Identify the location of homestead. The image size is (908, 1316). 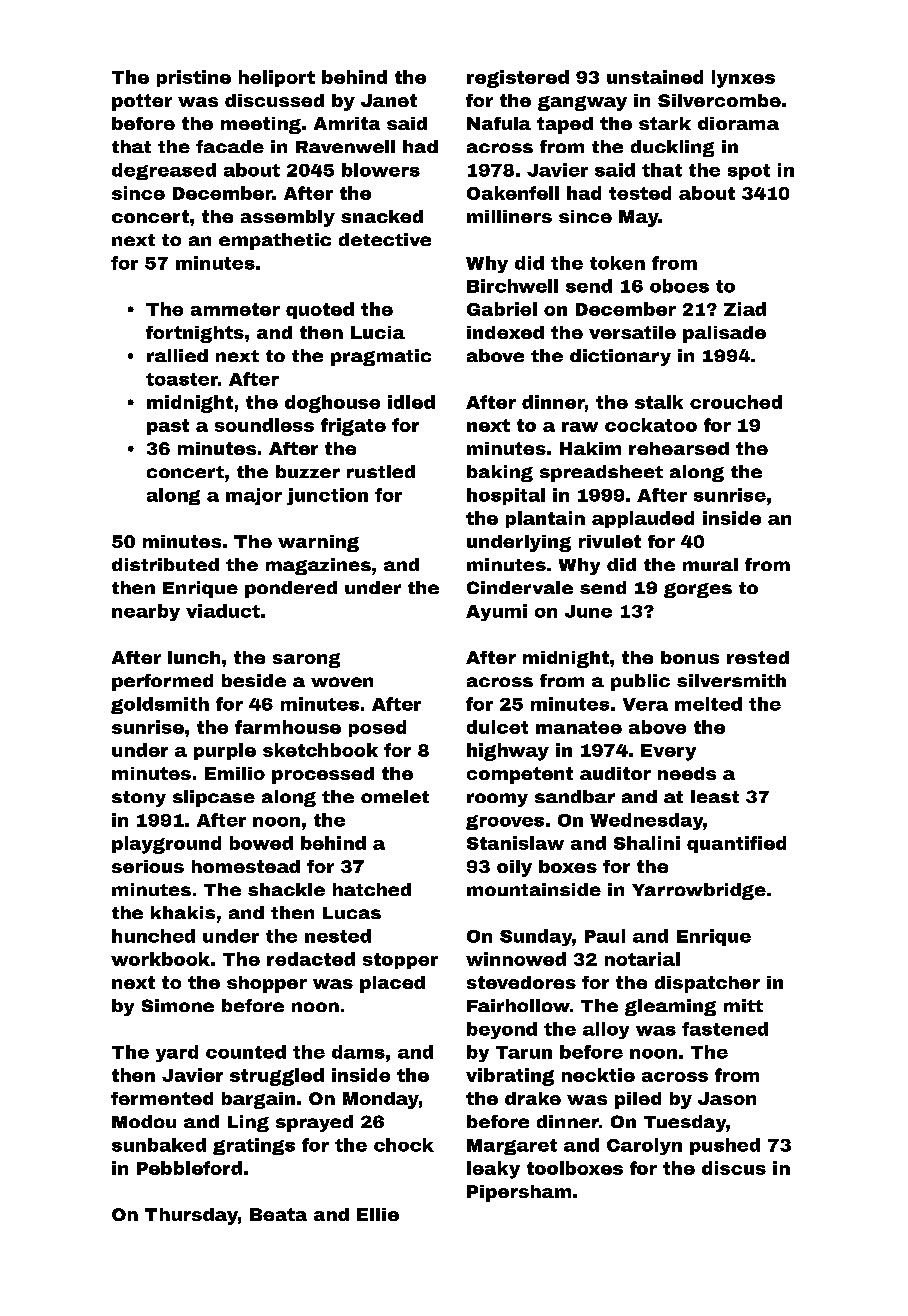
(246, 866).
